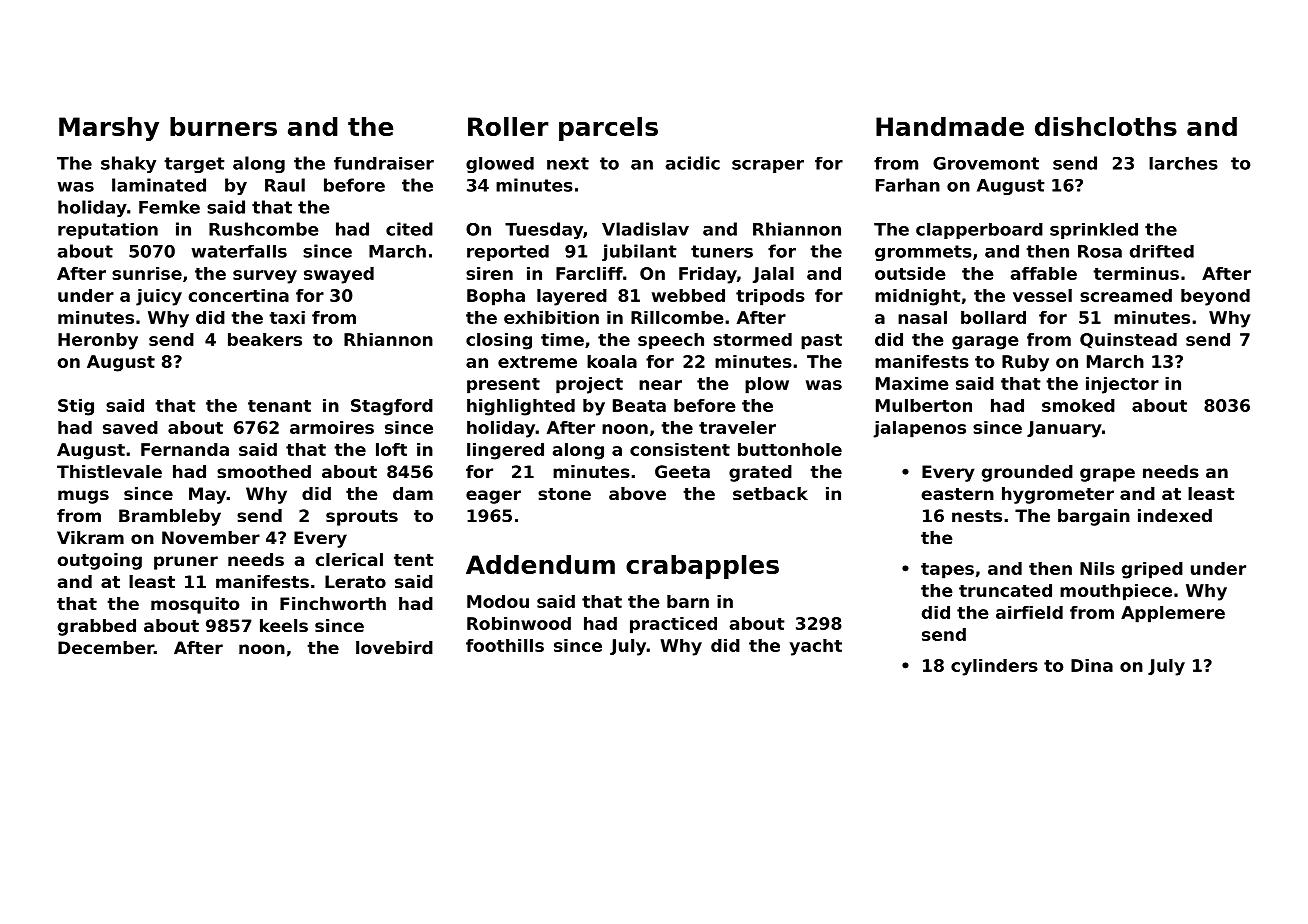  What do you see at coordinates (498, 601) in the document?
I see `Modou` at bounding box center [498, 601].
